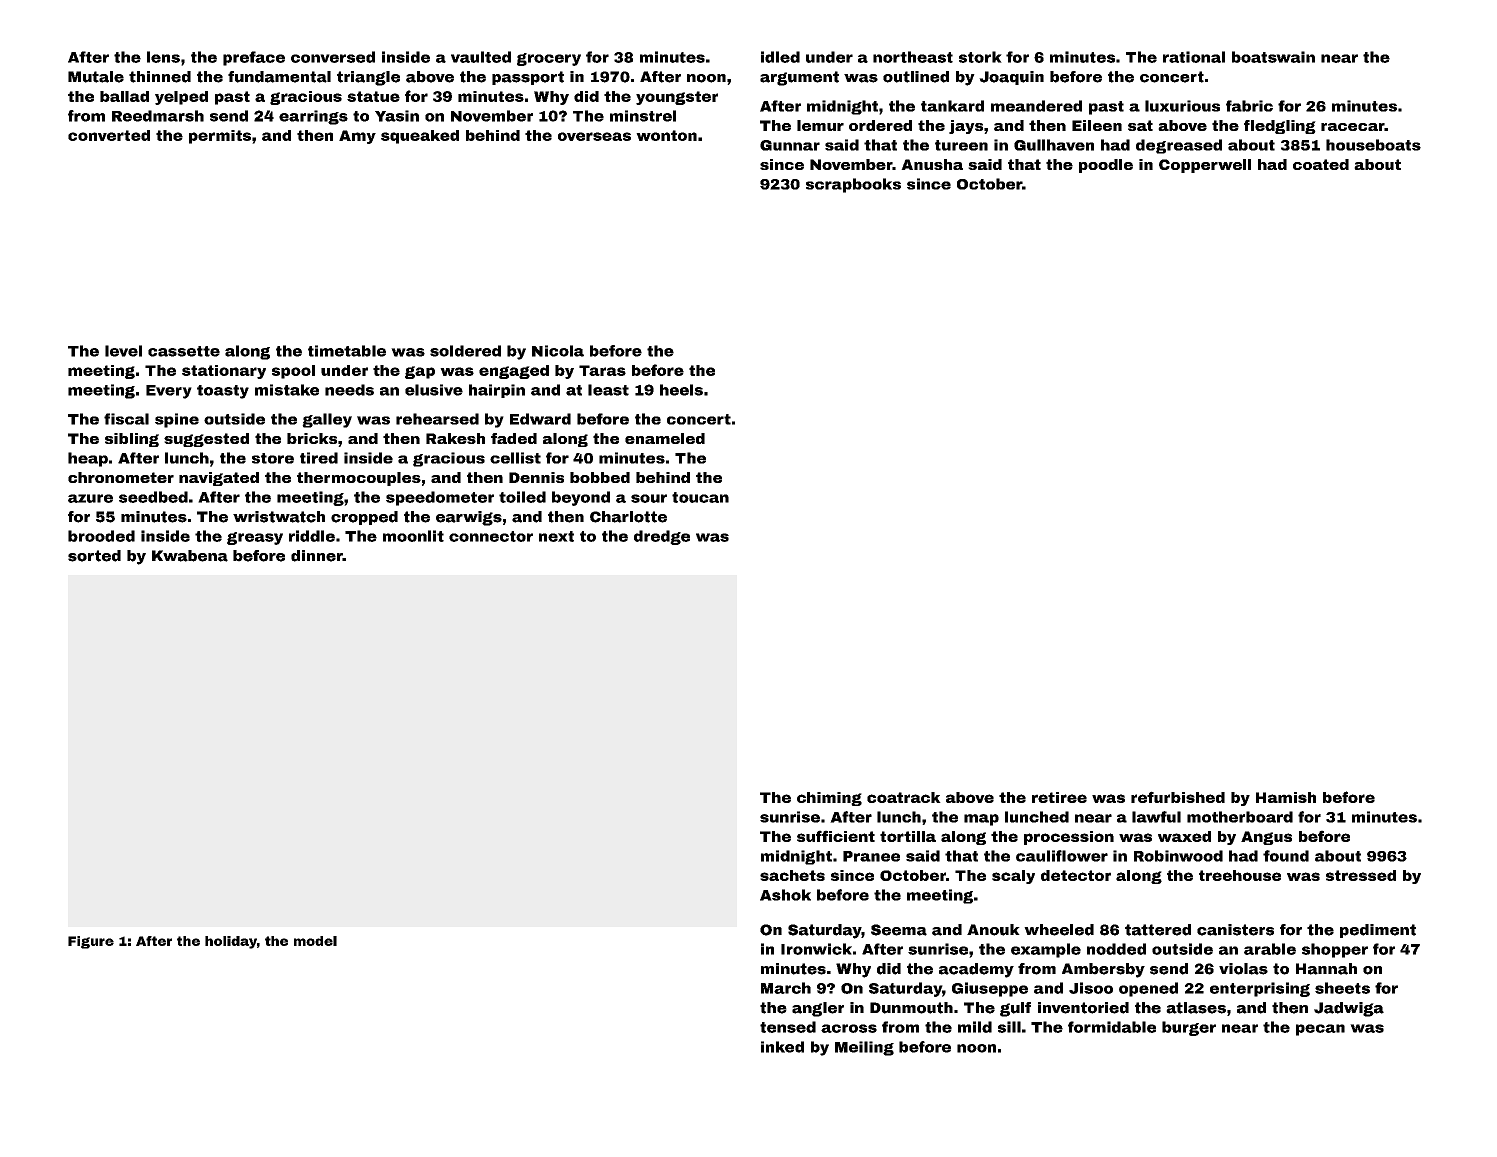  What do you see at coordinates (913, 57) in the screenshot?
I see `northeast` at bounding box center [913, 57].
